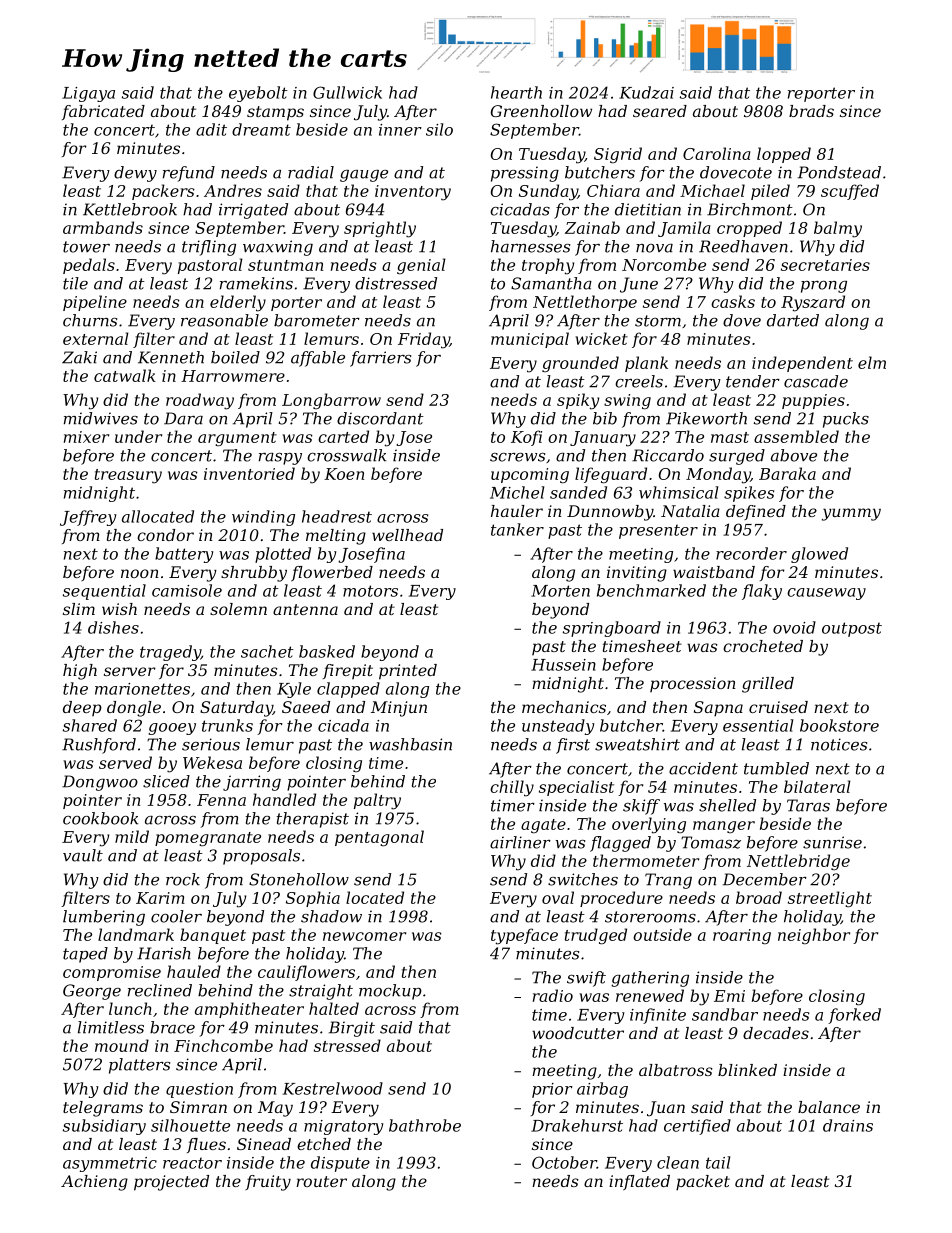 This image has width=952, height=1233. Describe the element at coordinates (171, 1183) in the image. I see `projected` at that location.
